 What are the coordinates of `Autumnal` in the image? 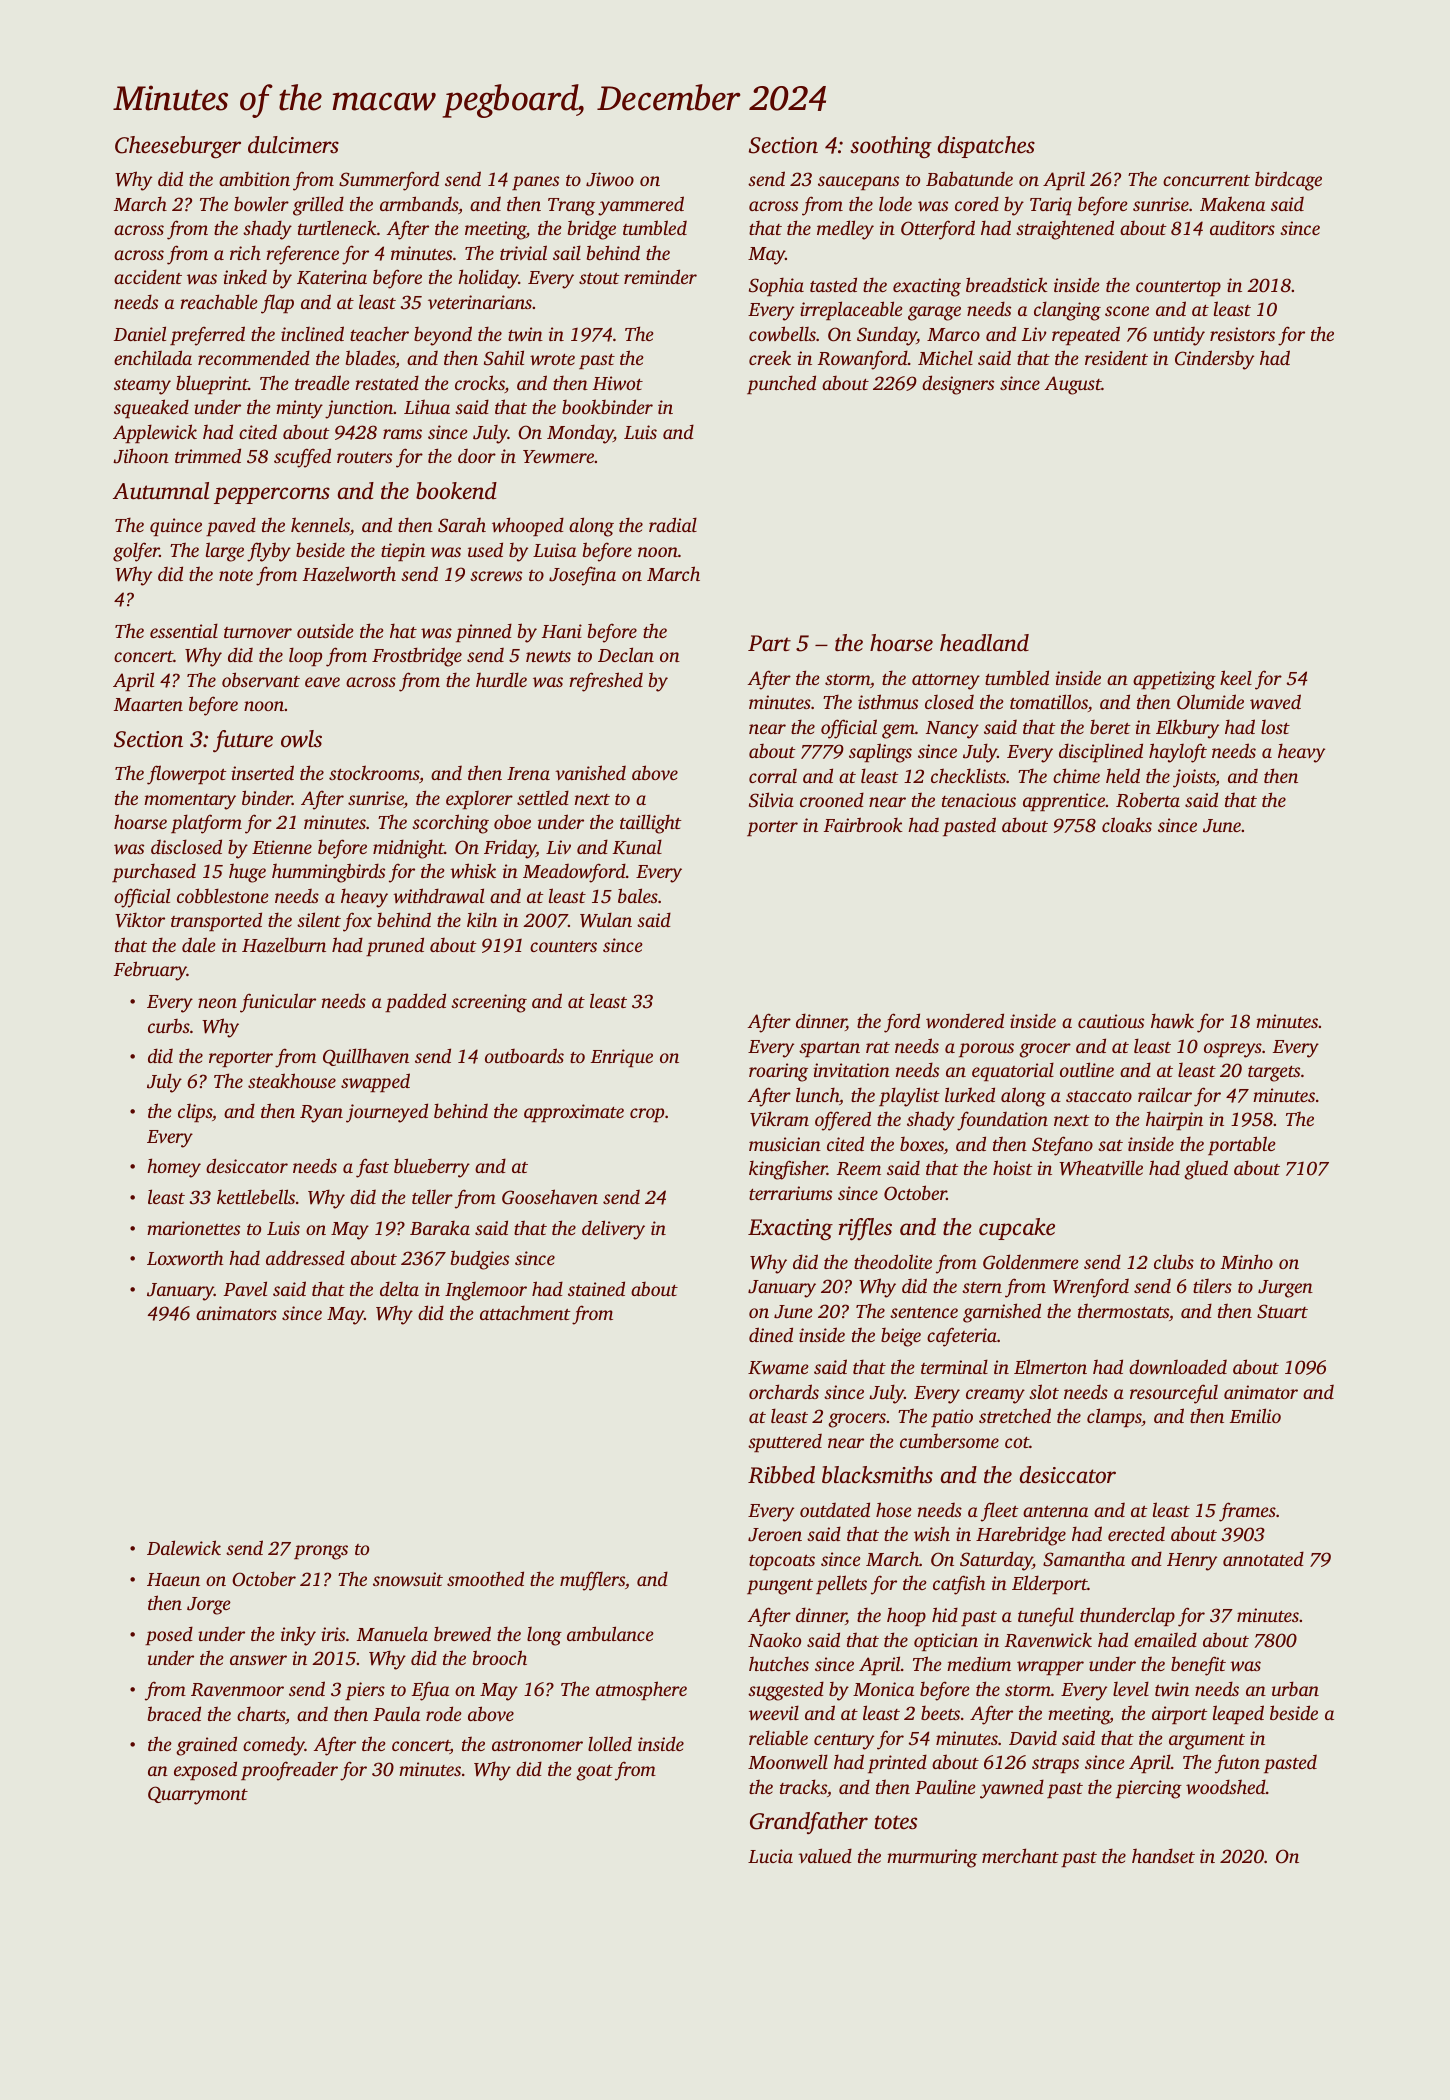 It's located at (161, 491).
